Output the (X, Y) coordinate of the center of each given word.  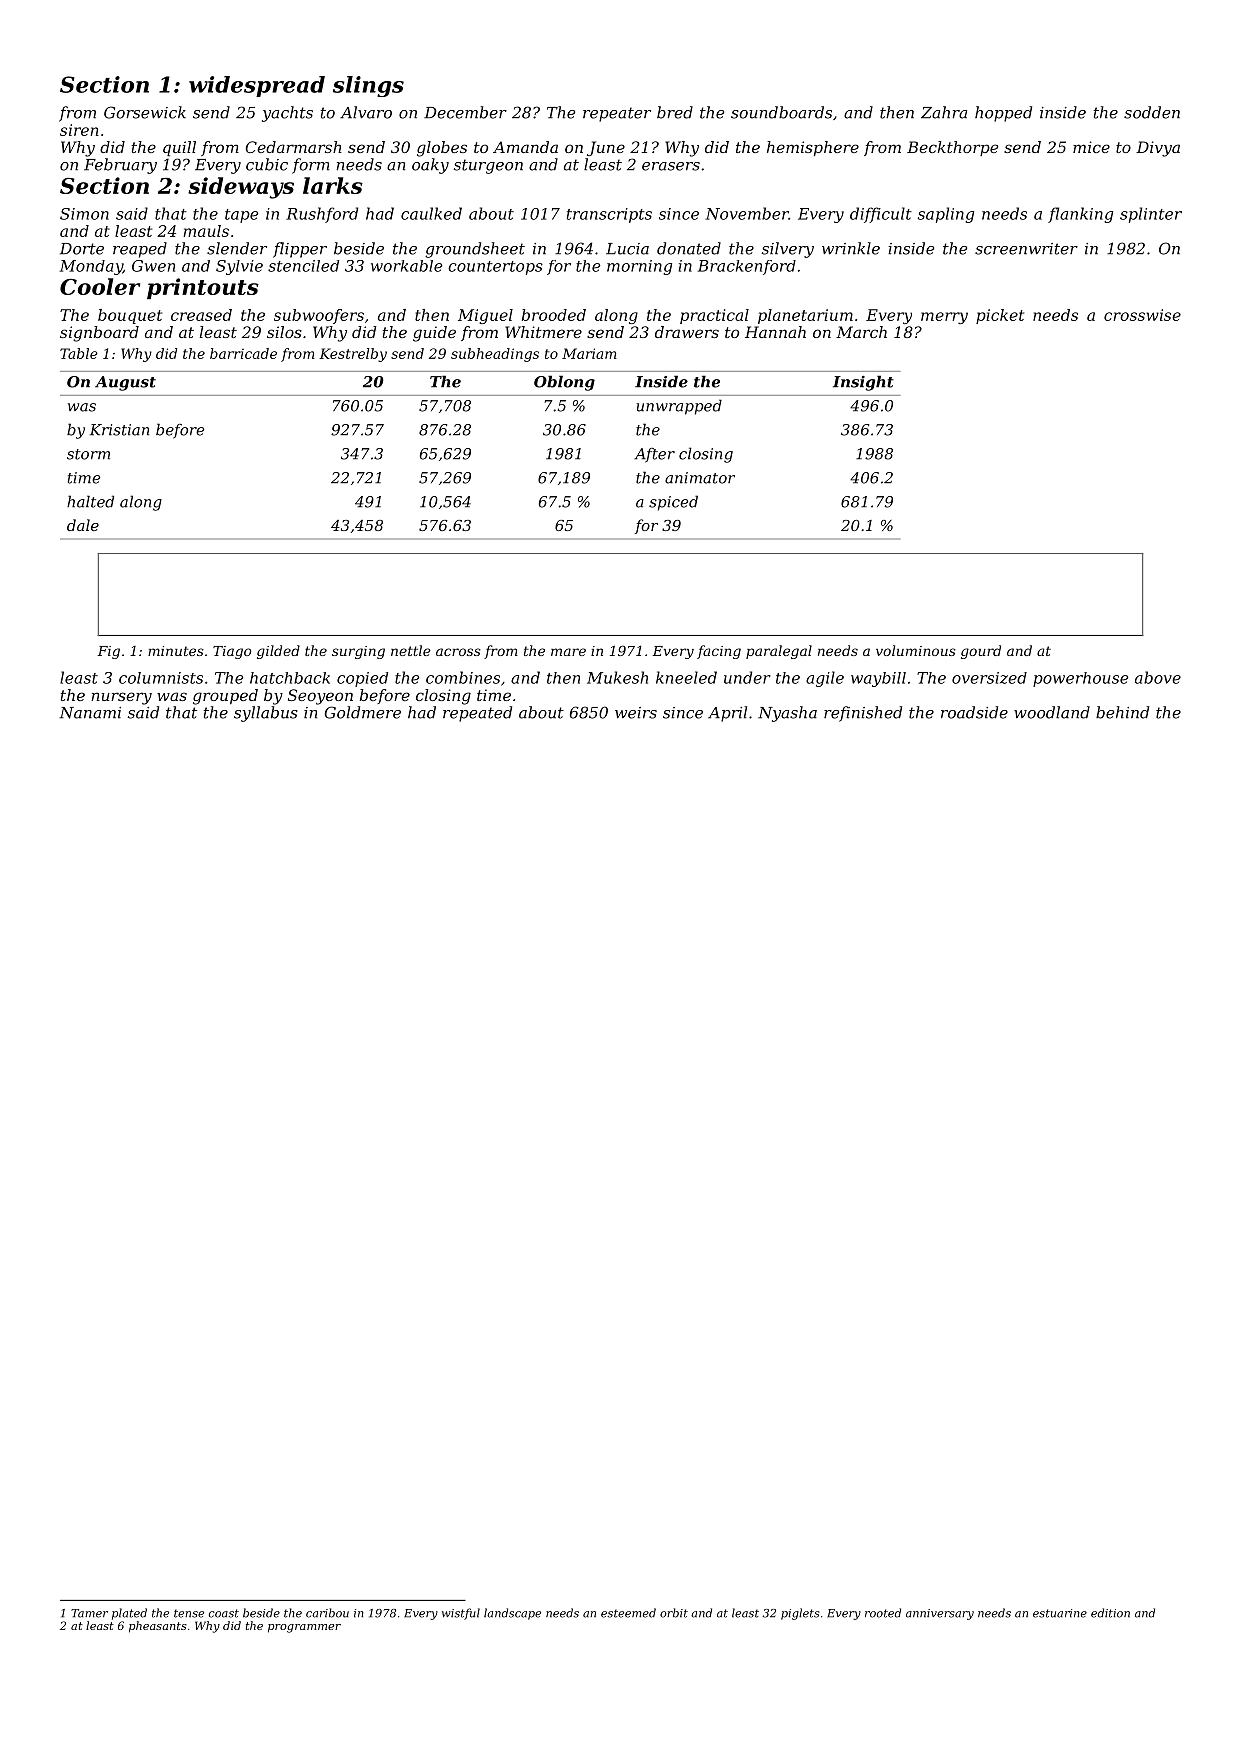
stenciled (303, 266)
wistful (461, 1614)
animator (700, 478)
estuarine (1060, 1613)
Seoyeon (320, 697)
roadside (974, 712)
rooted (883, 1613)
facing (719, 652)
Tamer (89, 1613)
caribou (327, 1613)
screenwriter (1026, 249)
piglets (800, 1614)
